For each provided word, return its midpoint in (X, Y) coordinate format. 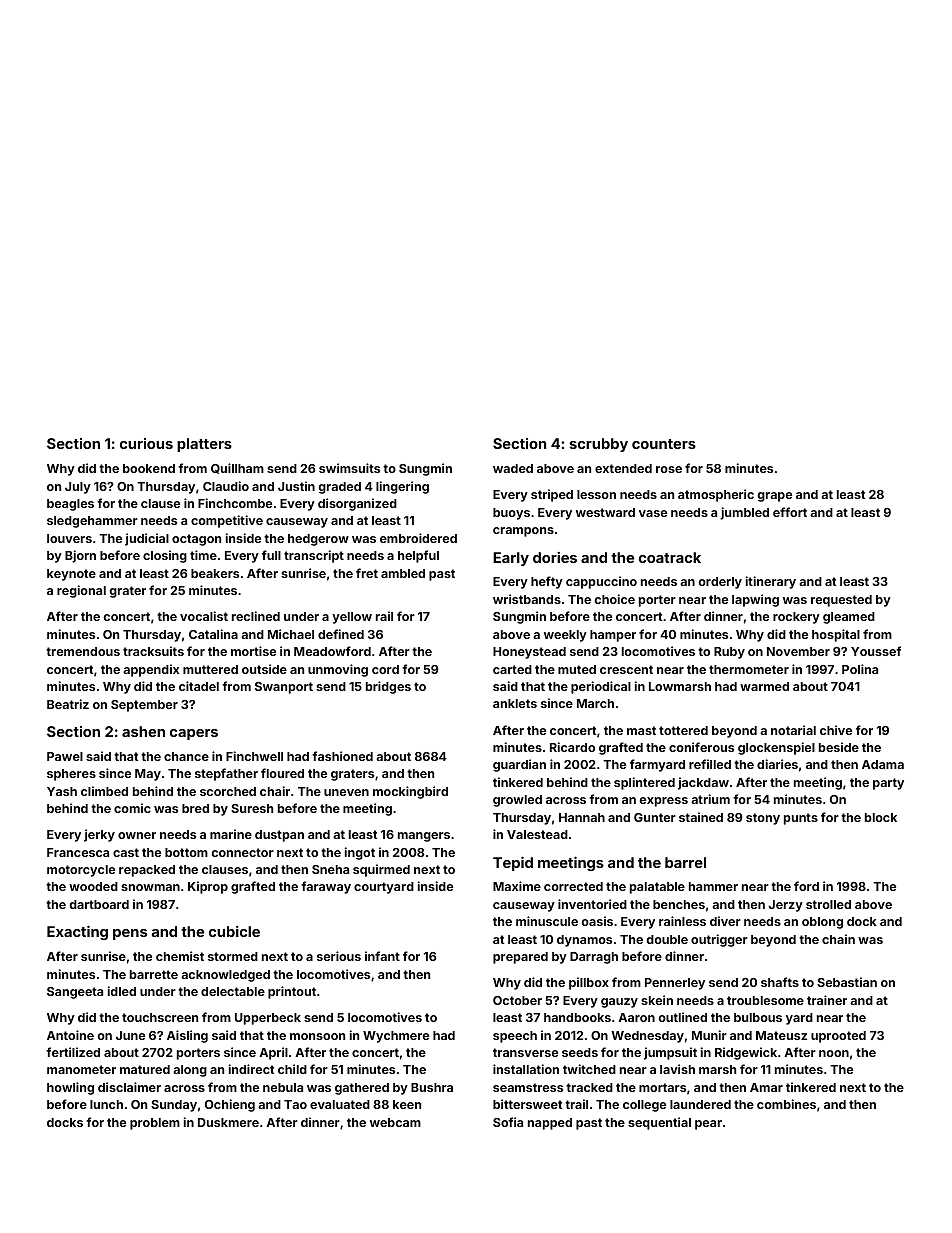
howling (70, 1088)
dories (555, 557)
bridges (388, 687)
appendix (151, 670)
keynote (71, 575)
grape (774, 497)
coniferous (701, 747)
